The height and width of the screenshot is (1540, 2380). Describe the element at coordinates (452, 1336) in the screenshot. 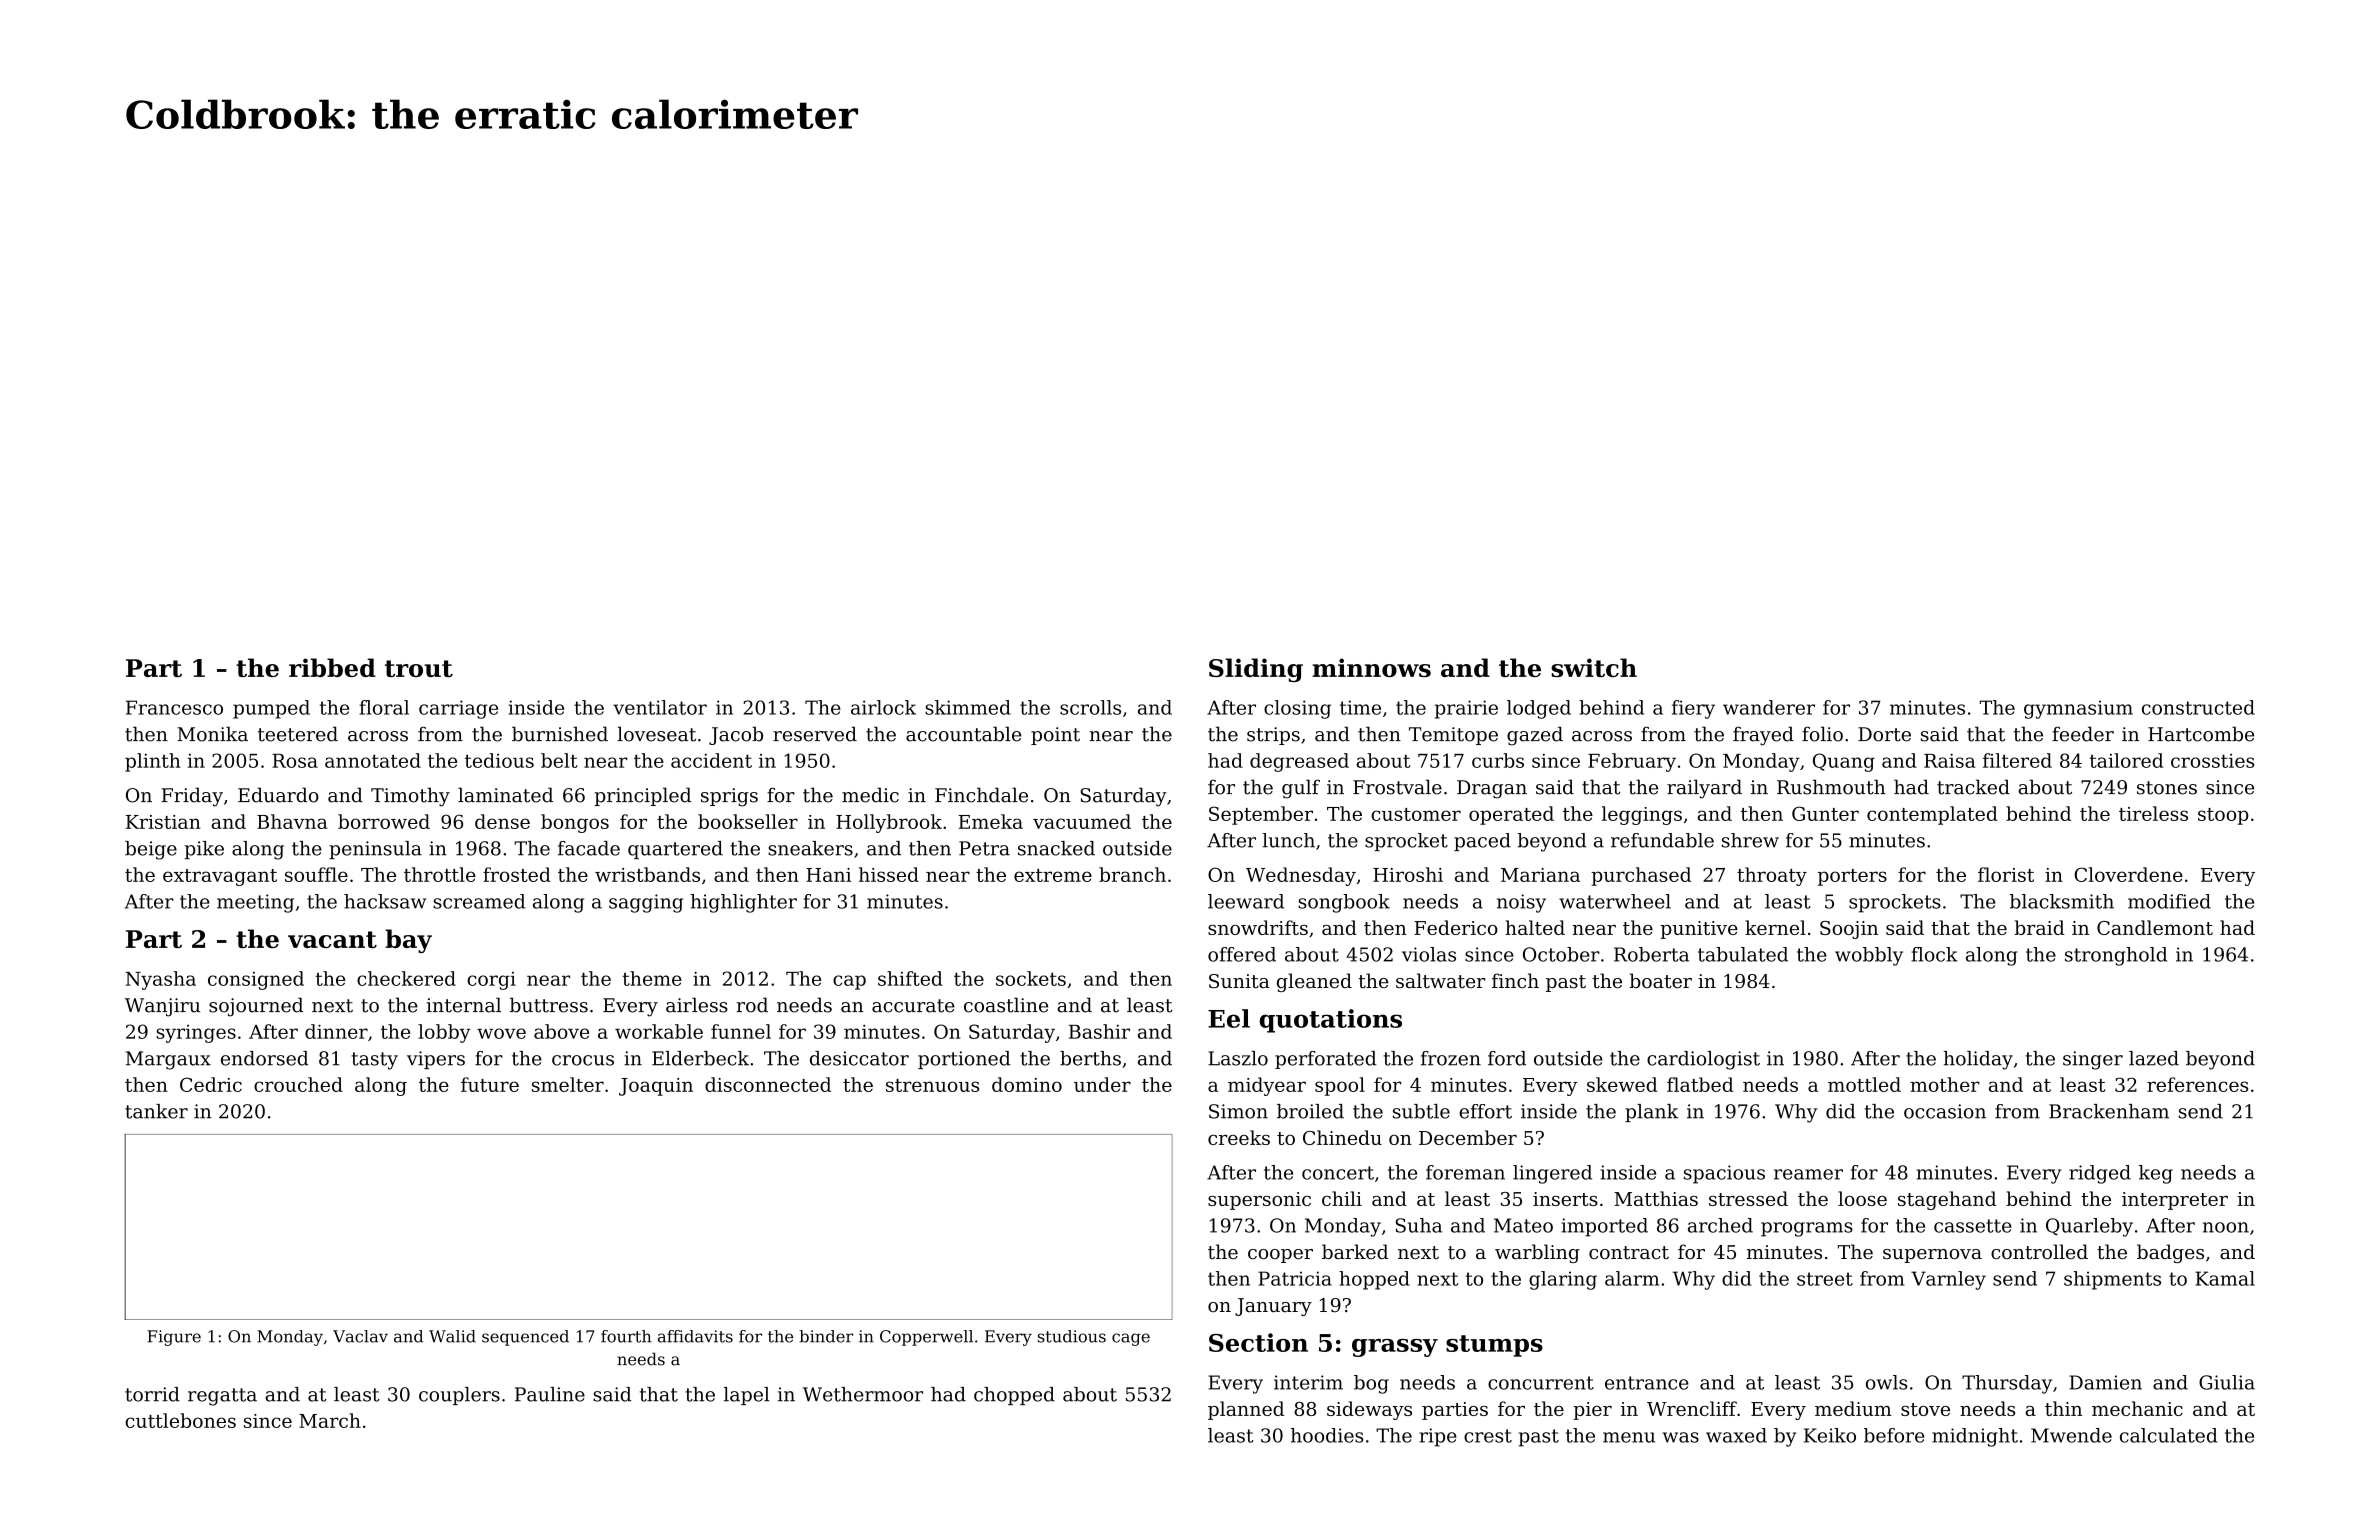

I see `Walid` at that location.
